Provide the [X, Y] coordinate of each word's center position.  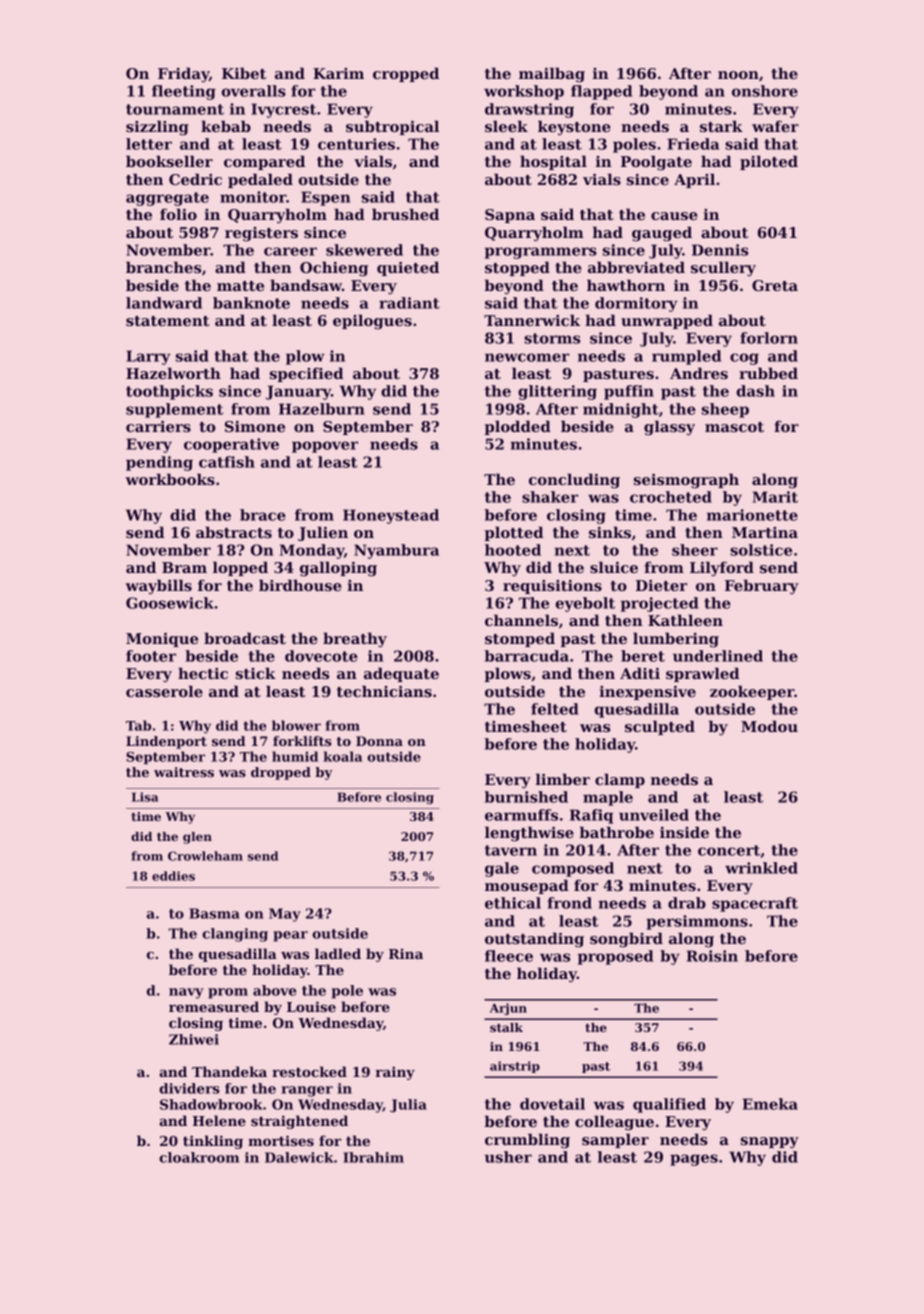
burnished [526, 797]
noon [738, 75]
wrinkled [761, 868]
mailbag [552, 75]
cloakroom [199, 1157]
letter [149, 144]
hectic [203, 673]
